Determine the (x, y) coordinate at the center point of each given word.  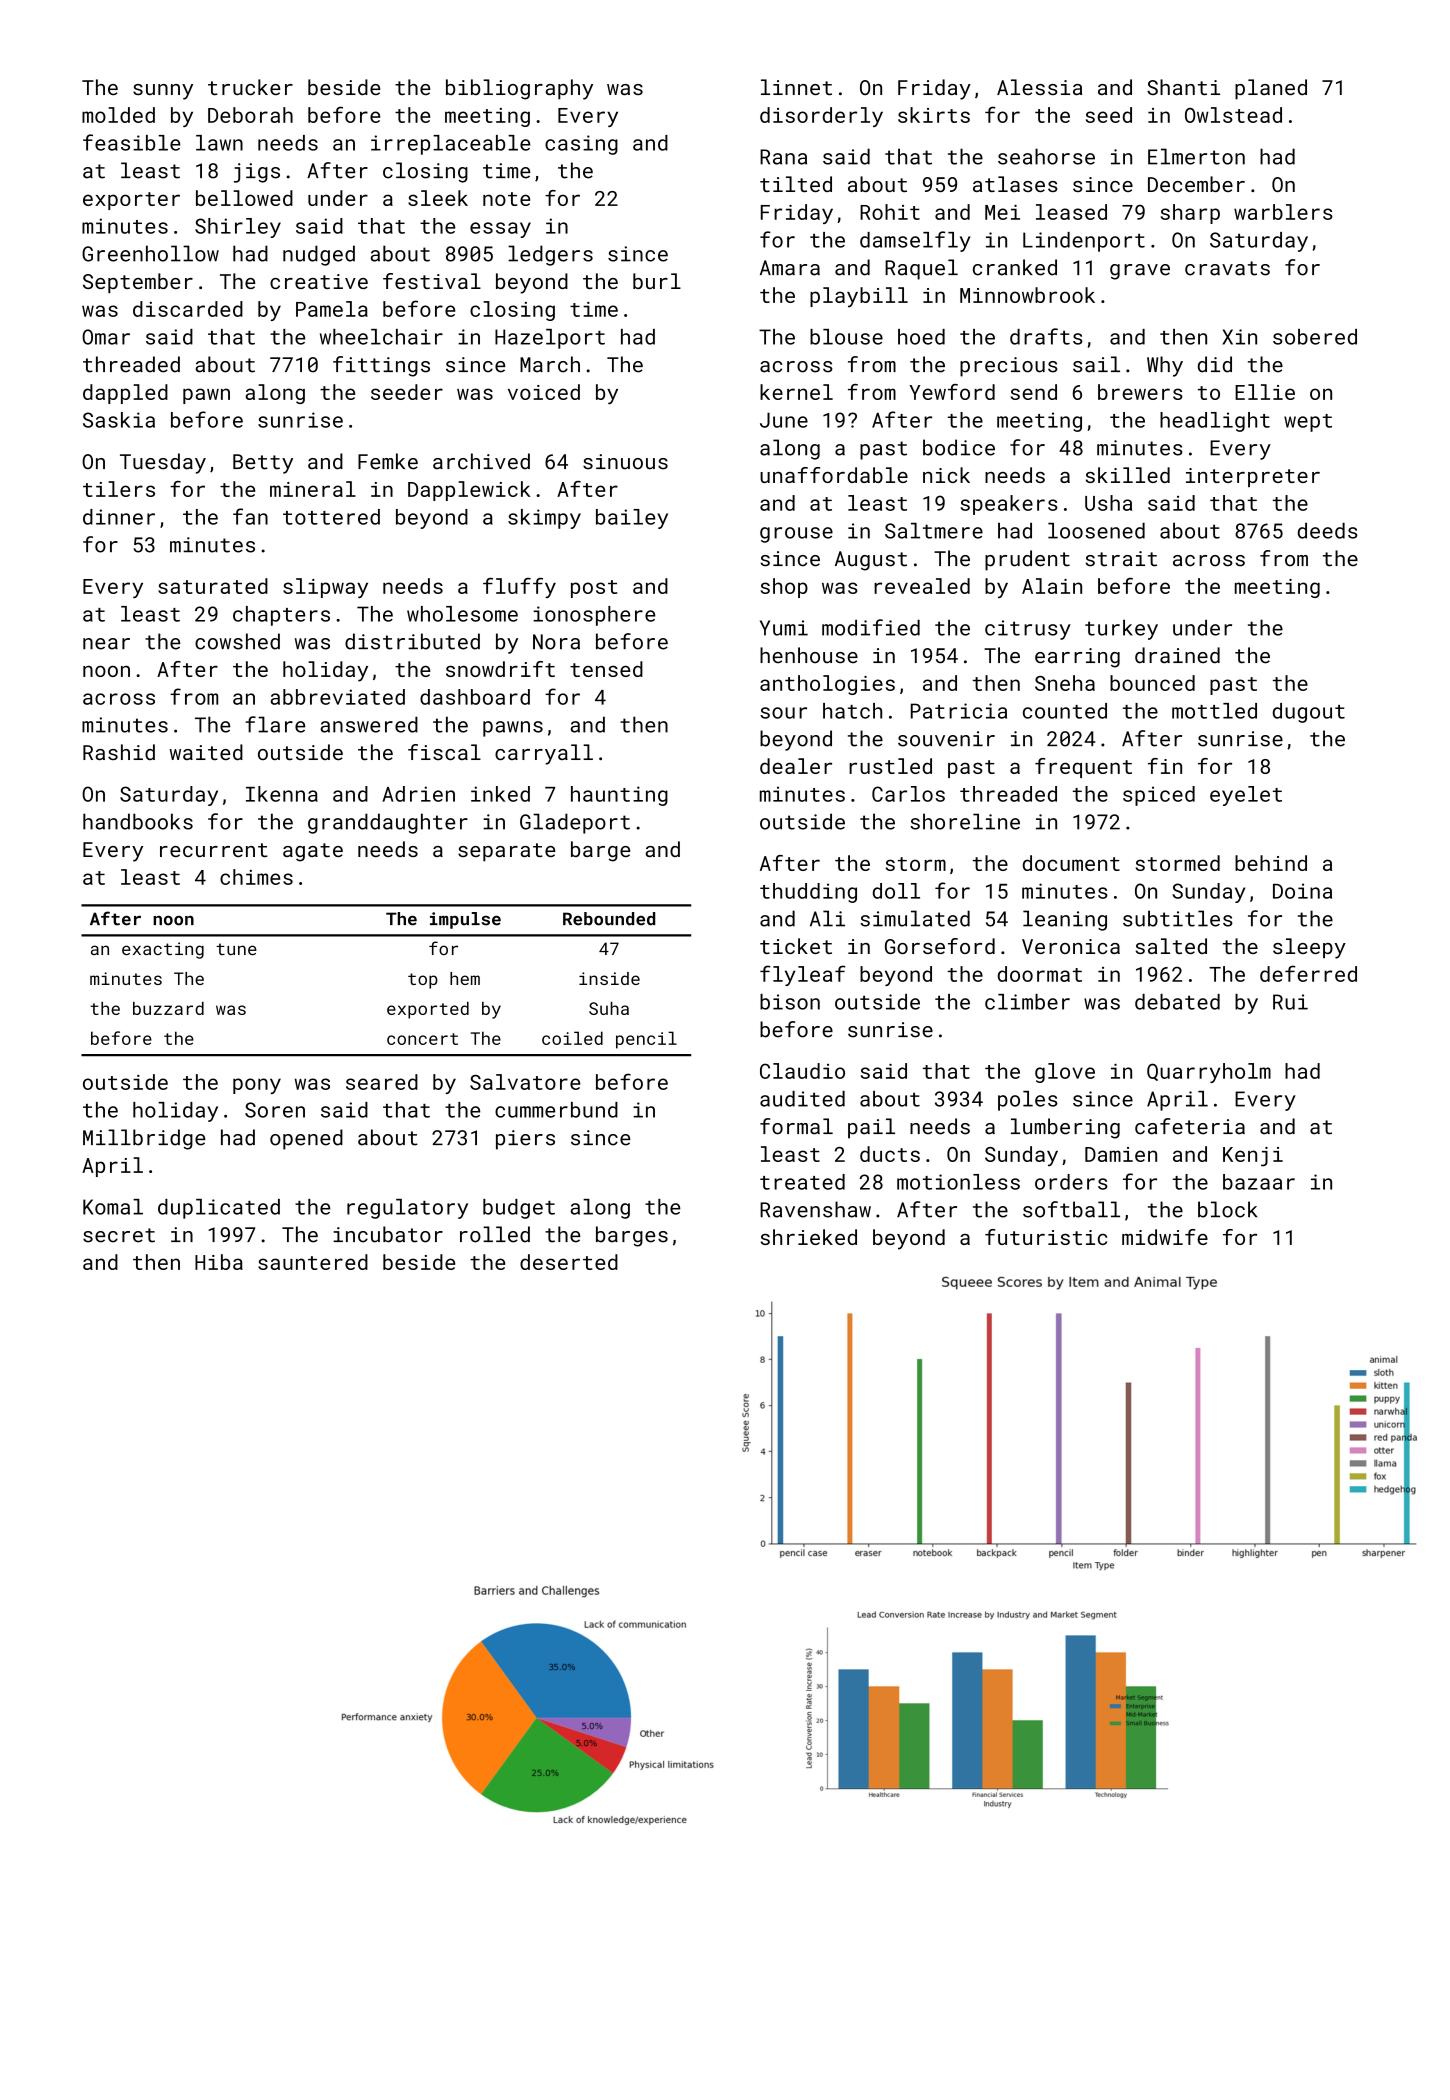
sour (783, 713)
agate (313, 852)
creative (319, 281)
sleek (438, 198)
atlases (1015, 184)
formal (796, 1126)
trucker (250, 87)
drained (1177, 655)
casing (581, 145)
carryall (544, 754)
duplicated (219, 1209)
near (106, 644)
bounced (1152, 683)
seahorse (1046, 156)
